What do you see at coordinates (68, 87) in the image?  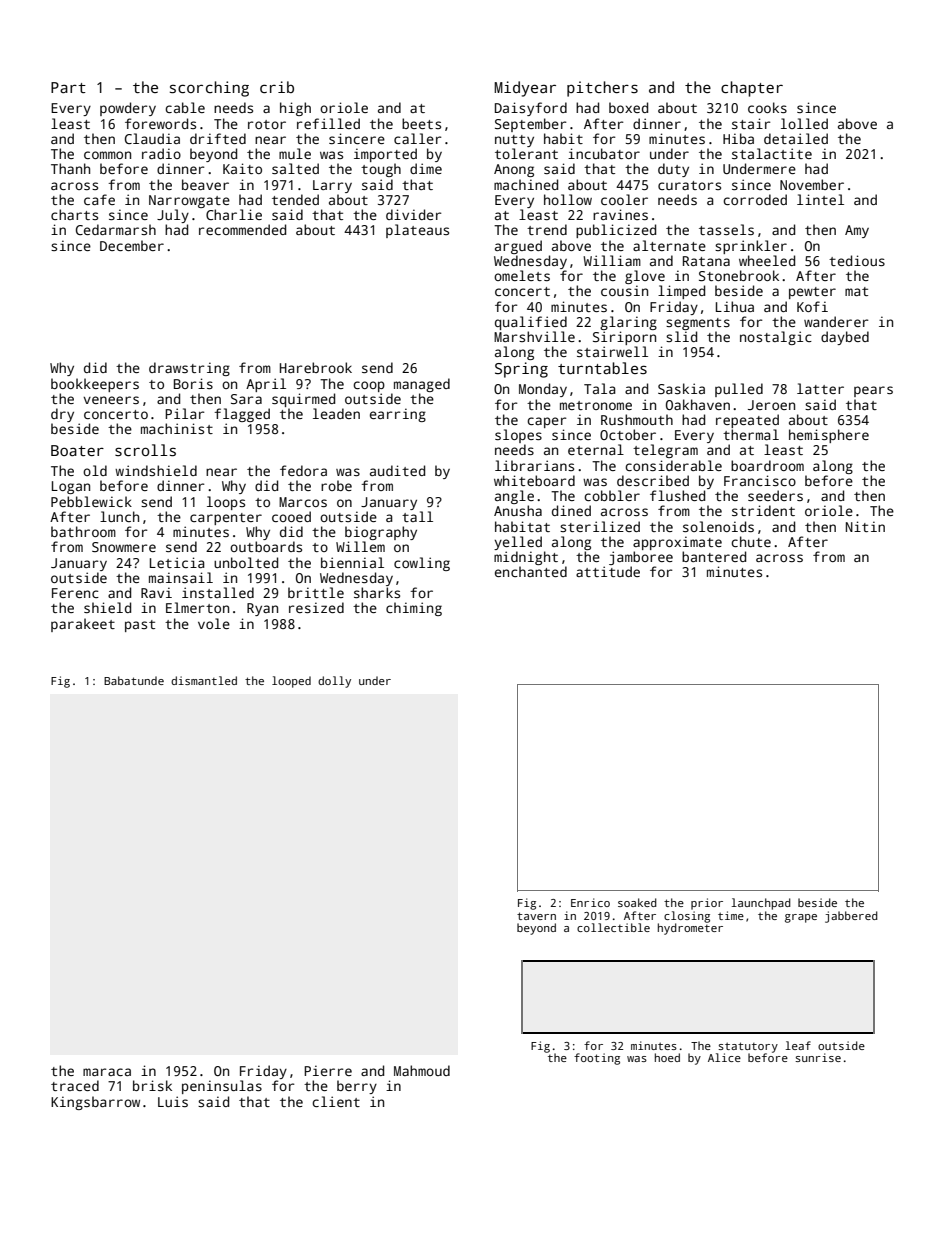 I see `Part` at bounding box center [68, 87].
